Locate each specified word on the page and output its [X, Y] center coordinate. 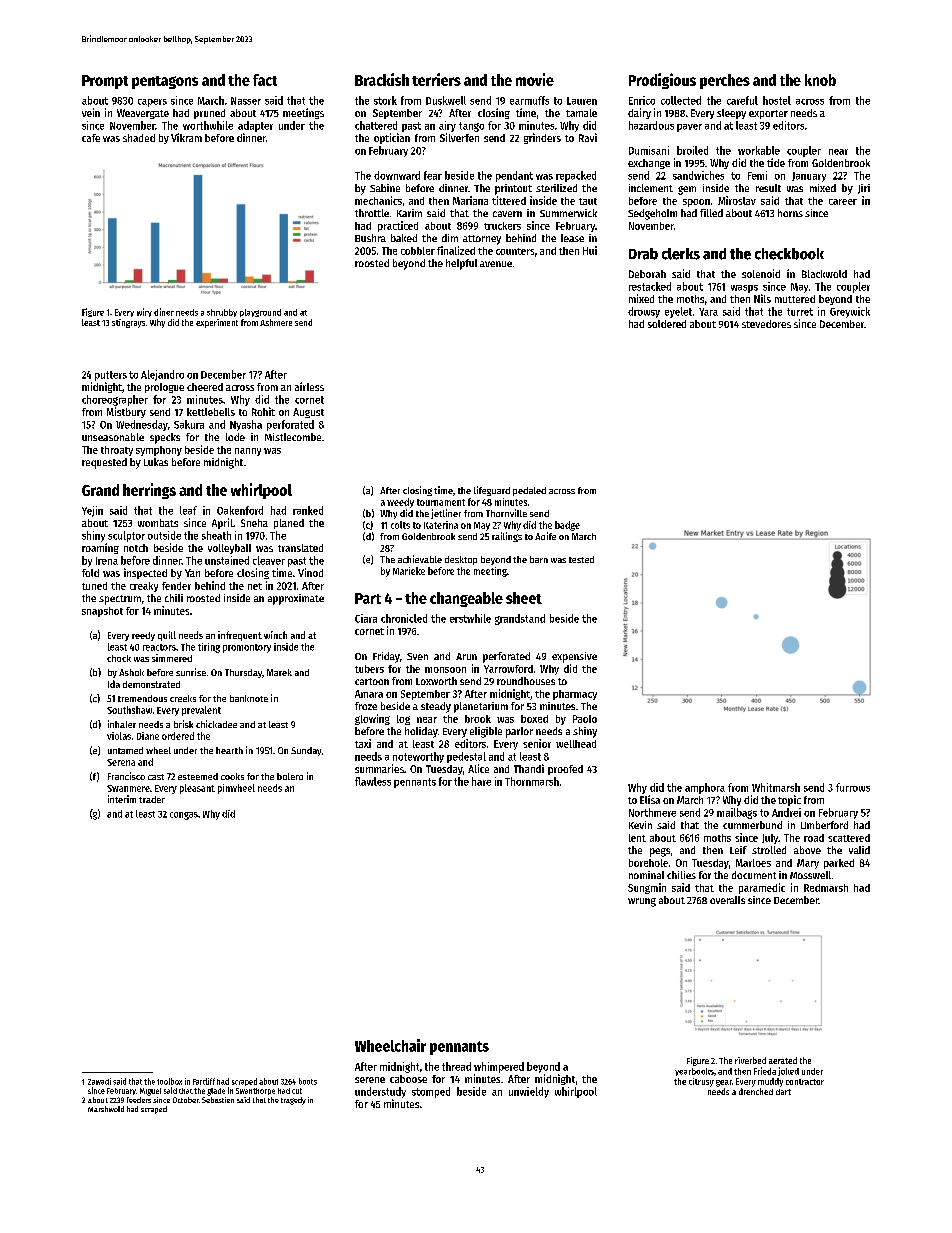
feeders [139, 1100]
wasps [744, 289]
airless [309, 386]
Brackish [382, 79]
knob [820, 80]
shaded [139, 138]
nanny [248, 452]
